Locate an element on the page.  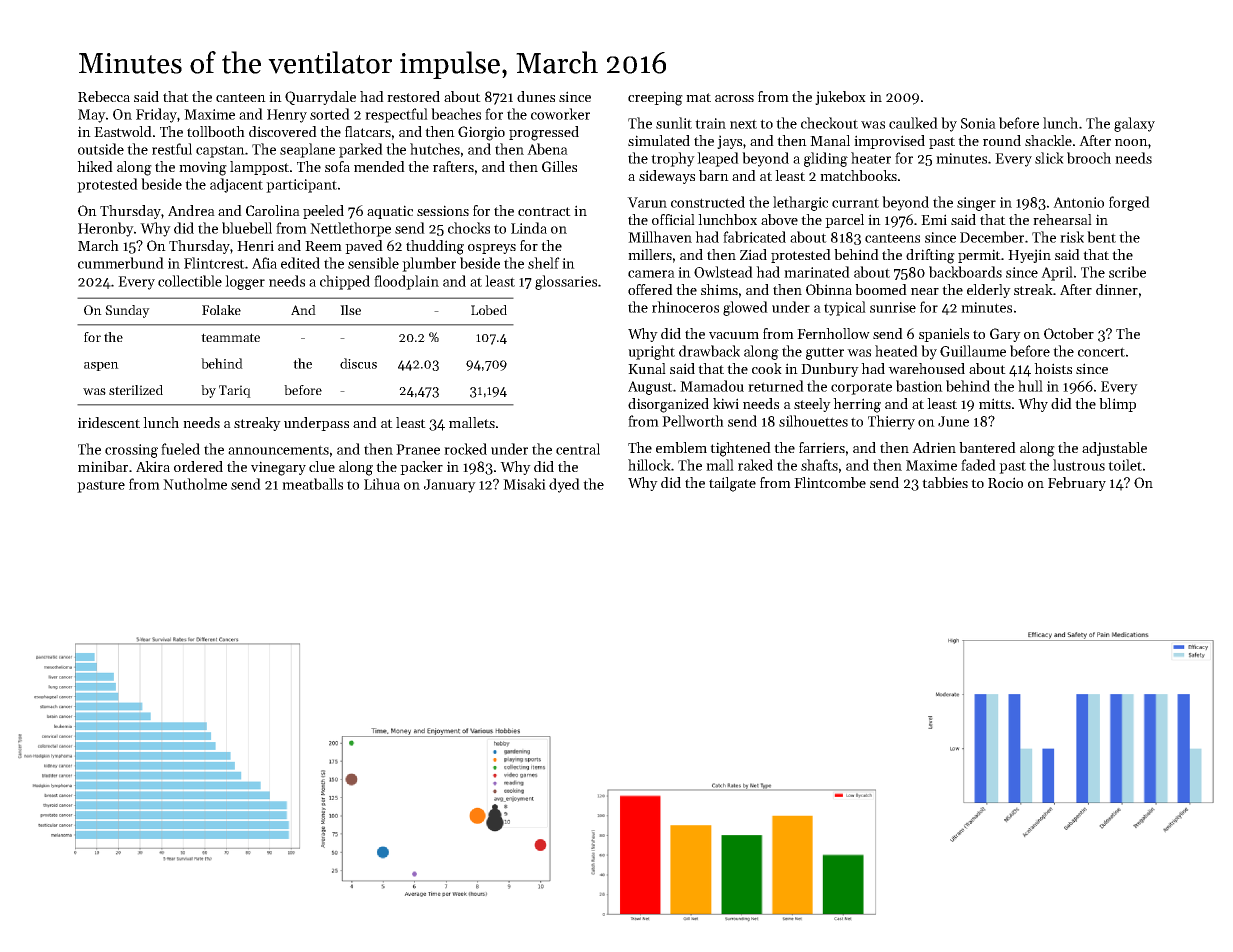
hiked is located at coordinates (95, 166).
